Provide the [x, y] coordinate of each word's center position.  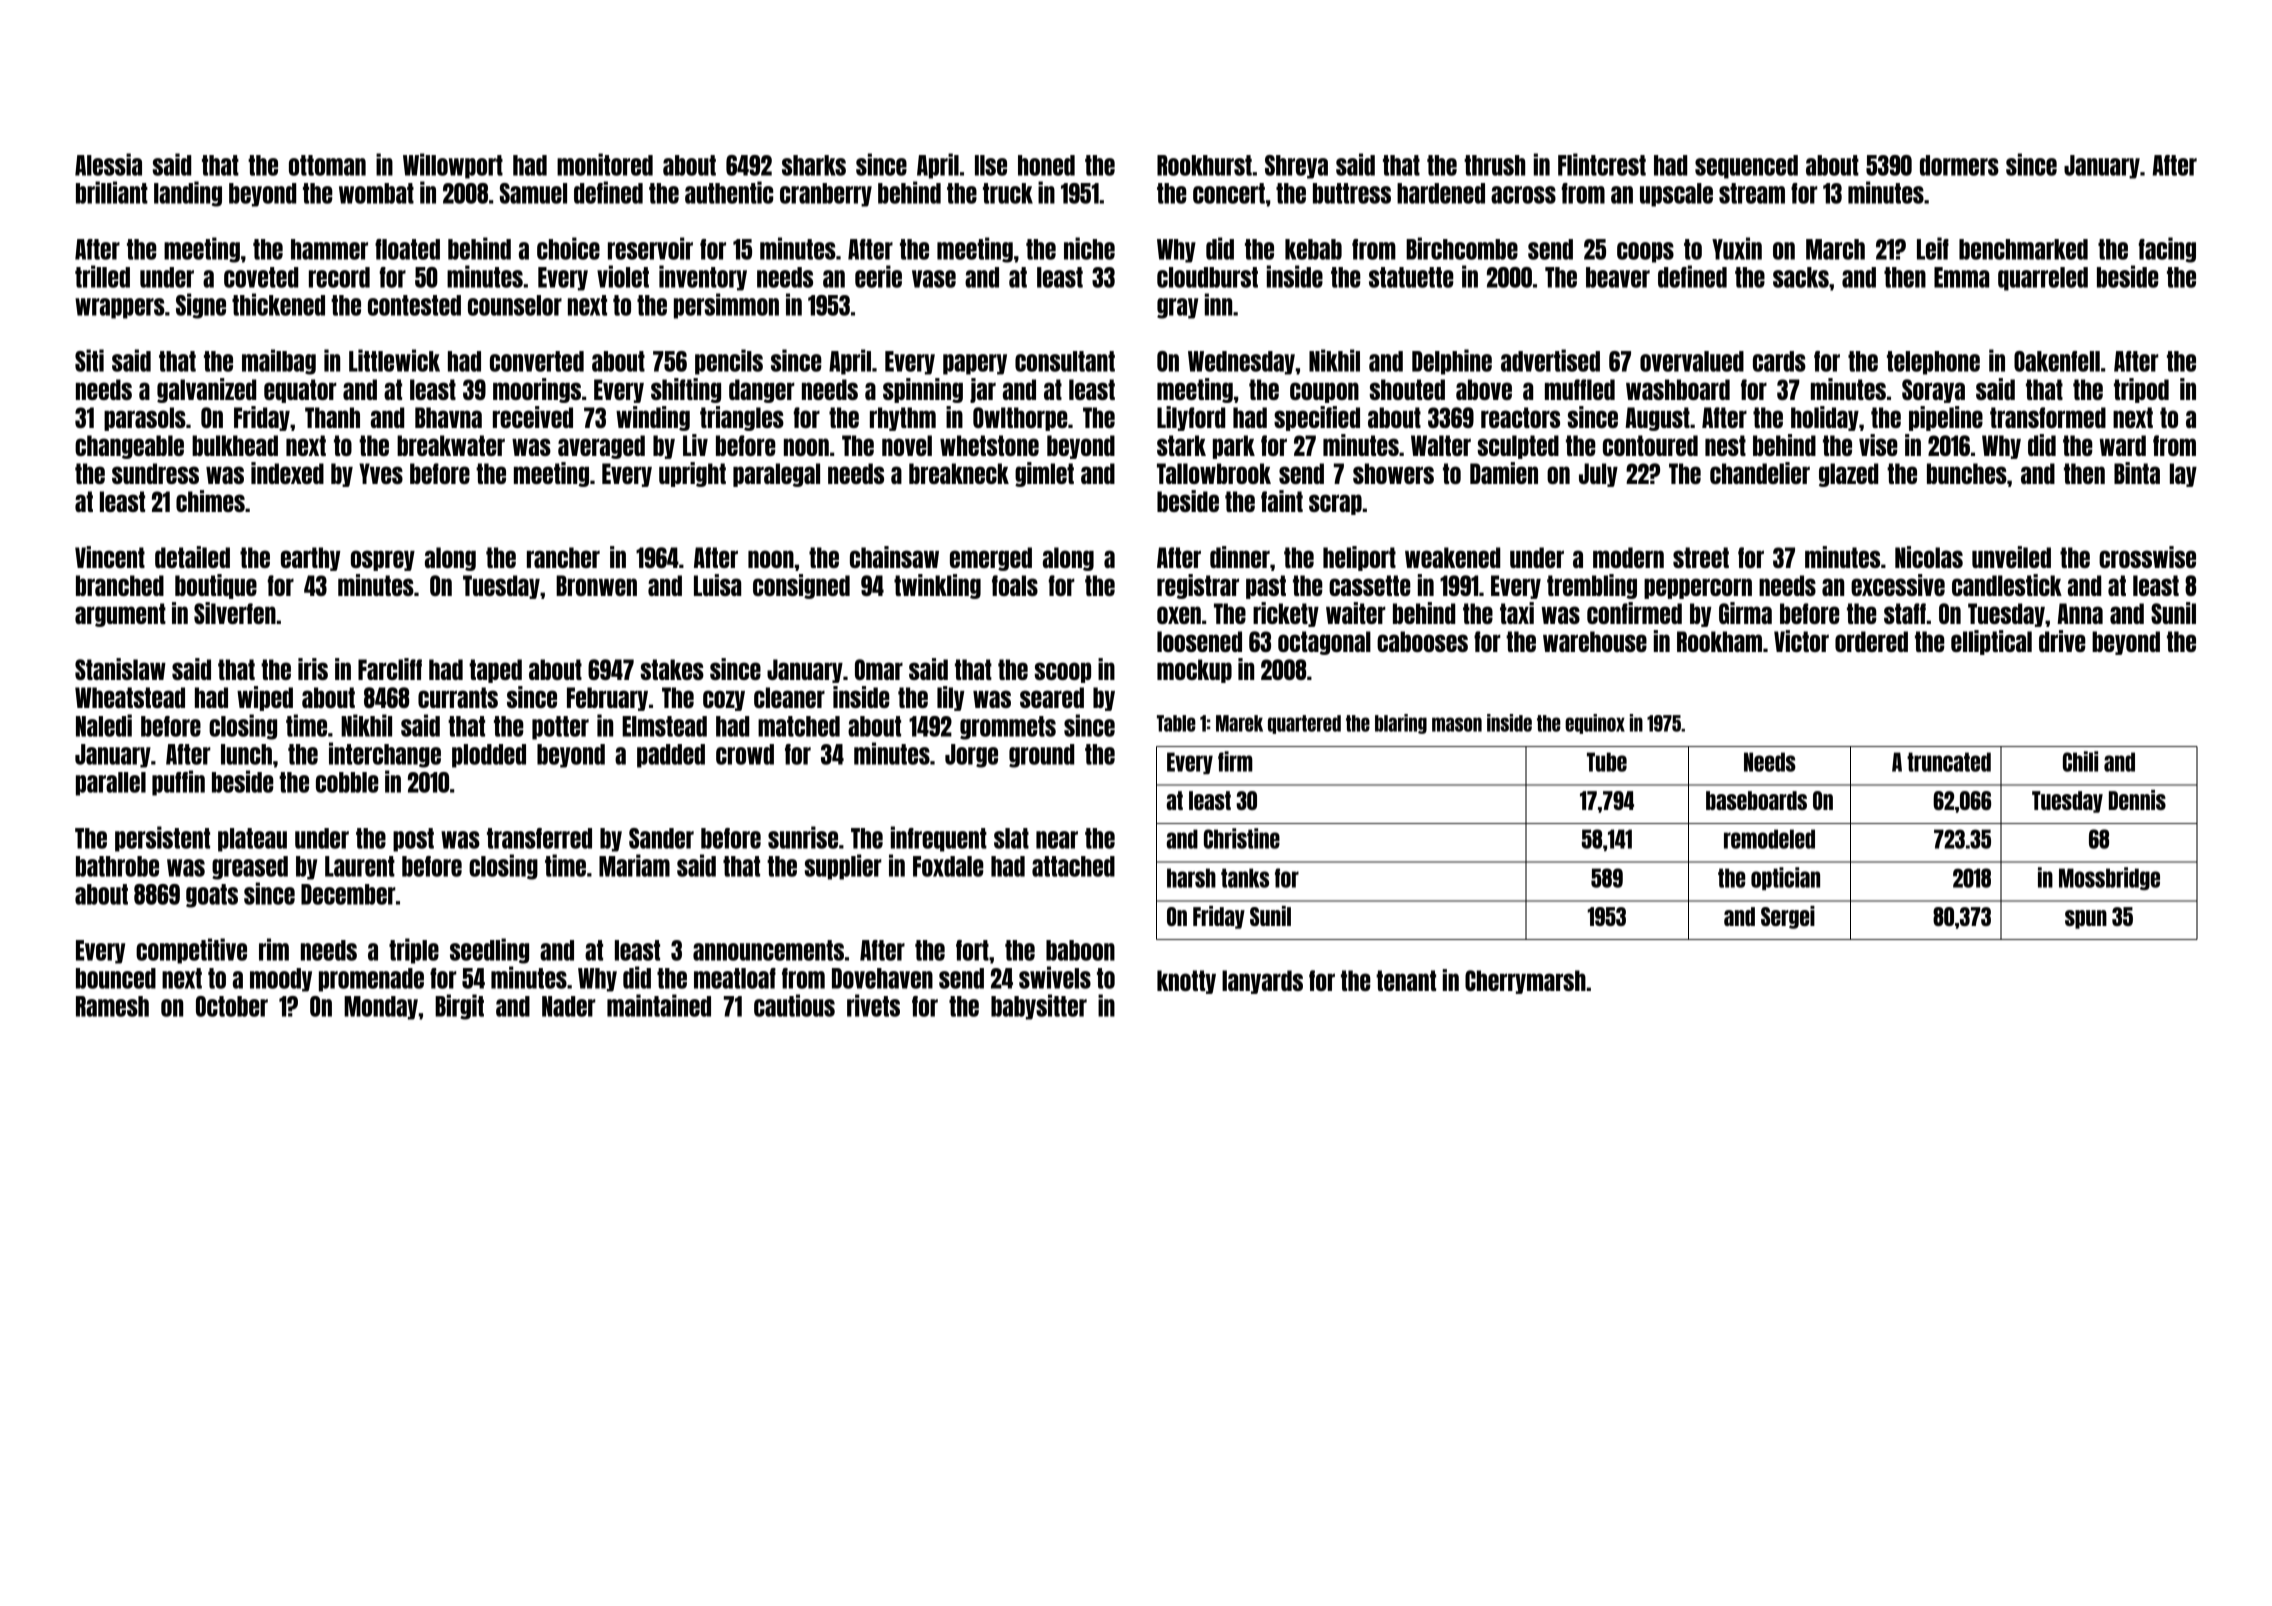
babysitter [1039, 1007]
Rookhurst [1204, 165]
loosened [1199, 641]
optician [1785, 878]
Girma [1745, 613]
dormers [1959, 165]
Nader [569, 1006]
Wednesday [1241, 363]
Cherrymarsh [1525, 982]
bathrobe [117, 866]
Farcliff [390, 669]
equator [300, 391]
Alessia [108, 164]
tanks [1245, 878]
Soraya [1933, 391]
